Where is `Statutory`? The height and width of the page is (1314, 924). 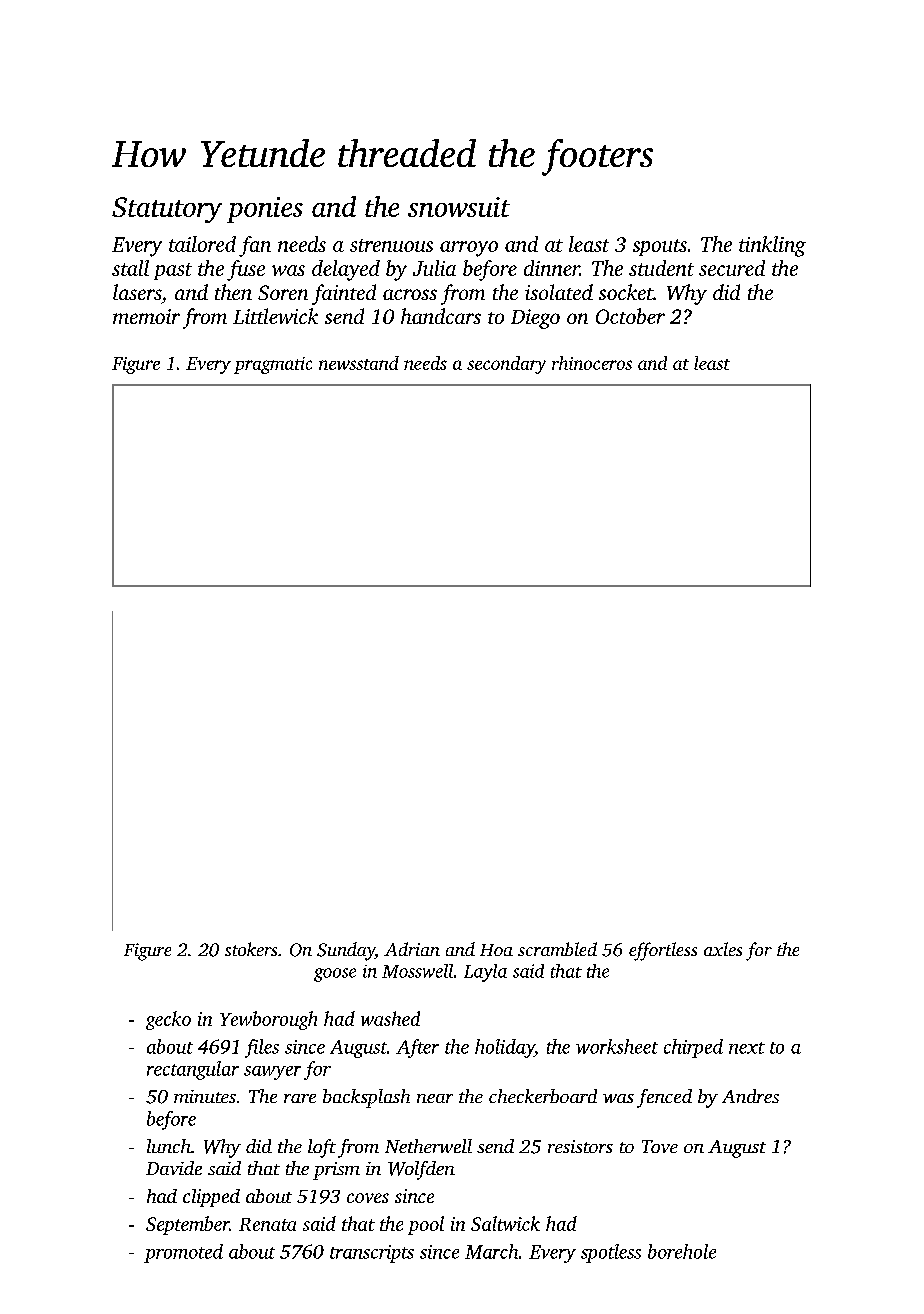 Statutory is located at coordinates (167, 210).
